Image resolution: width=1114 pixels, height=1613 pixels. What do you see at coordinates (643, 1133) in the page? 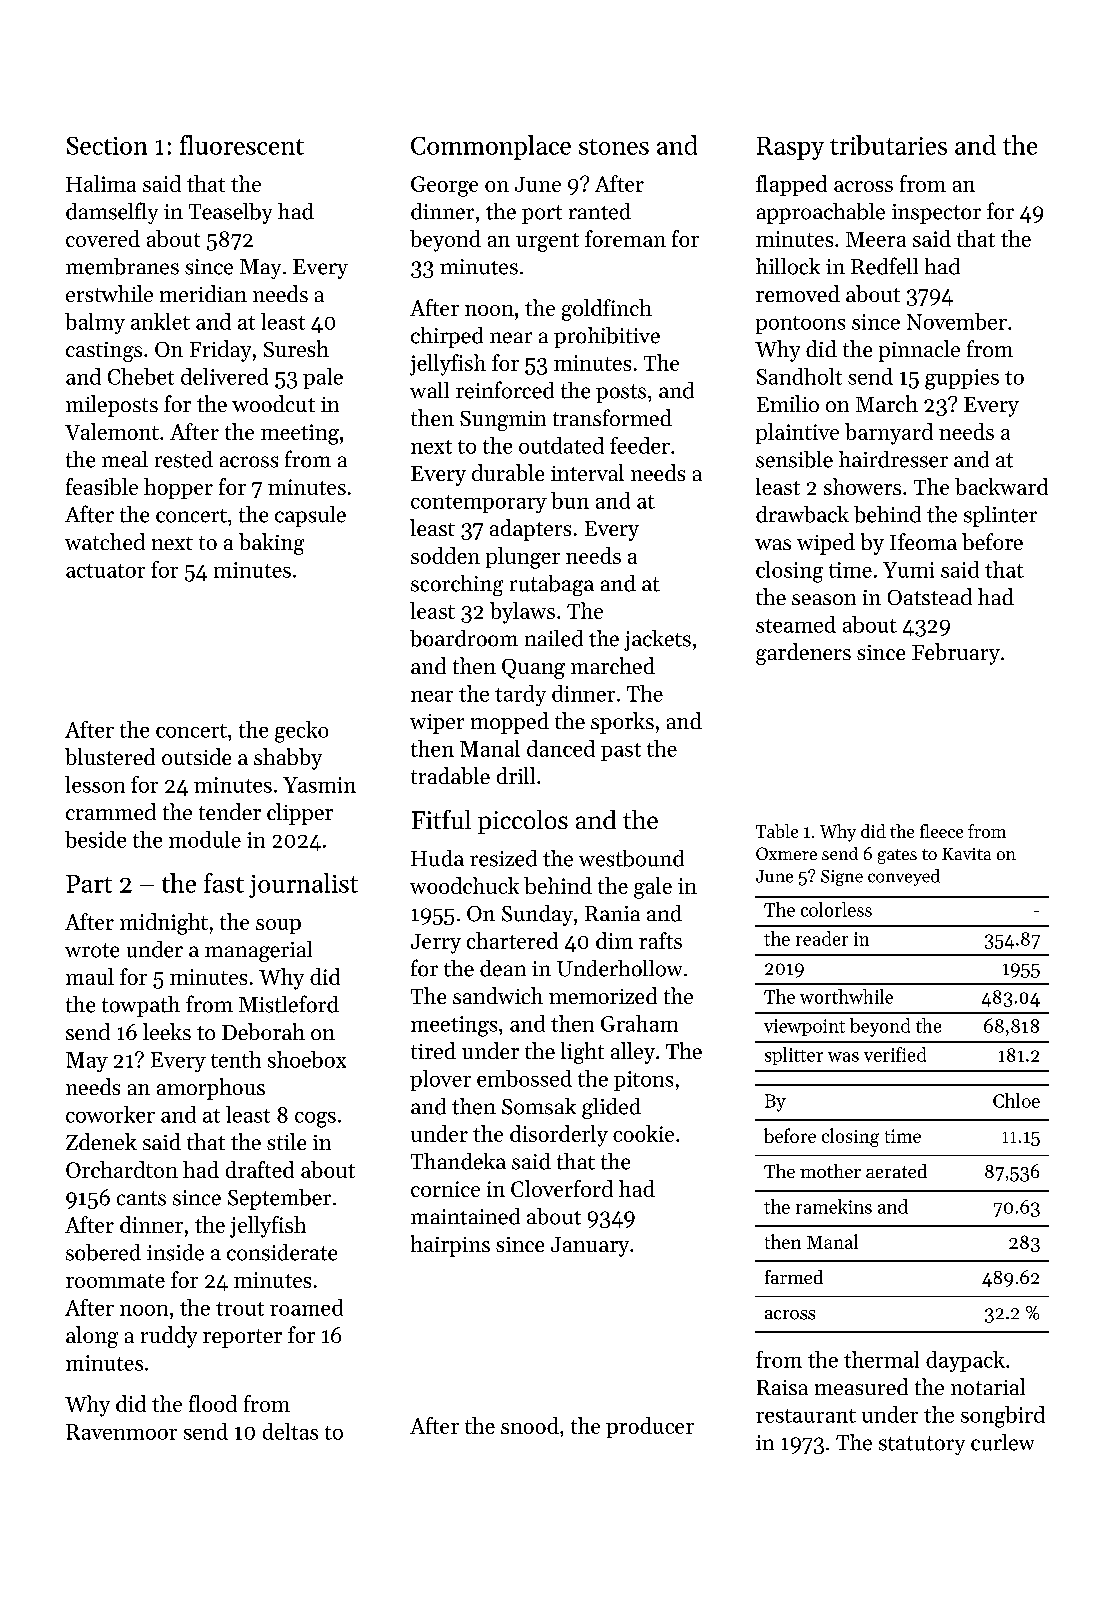
I see `cookie` at bounding box center [643, 1133].
